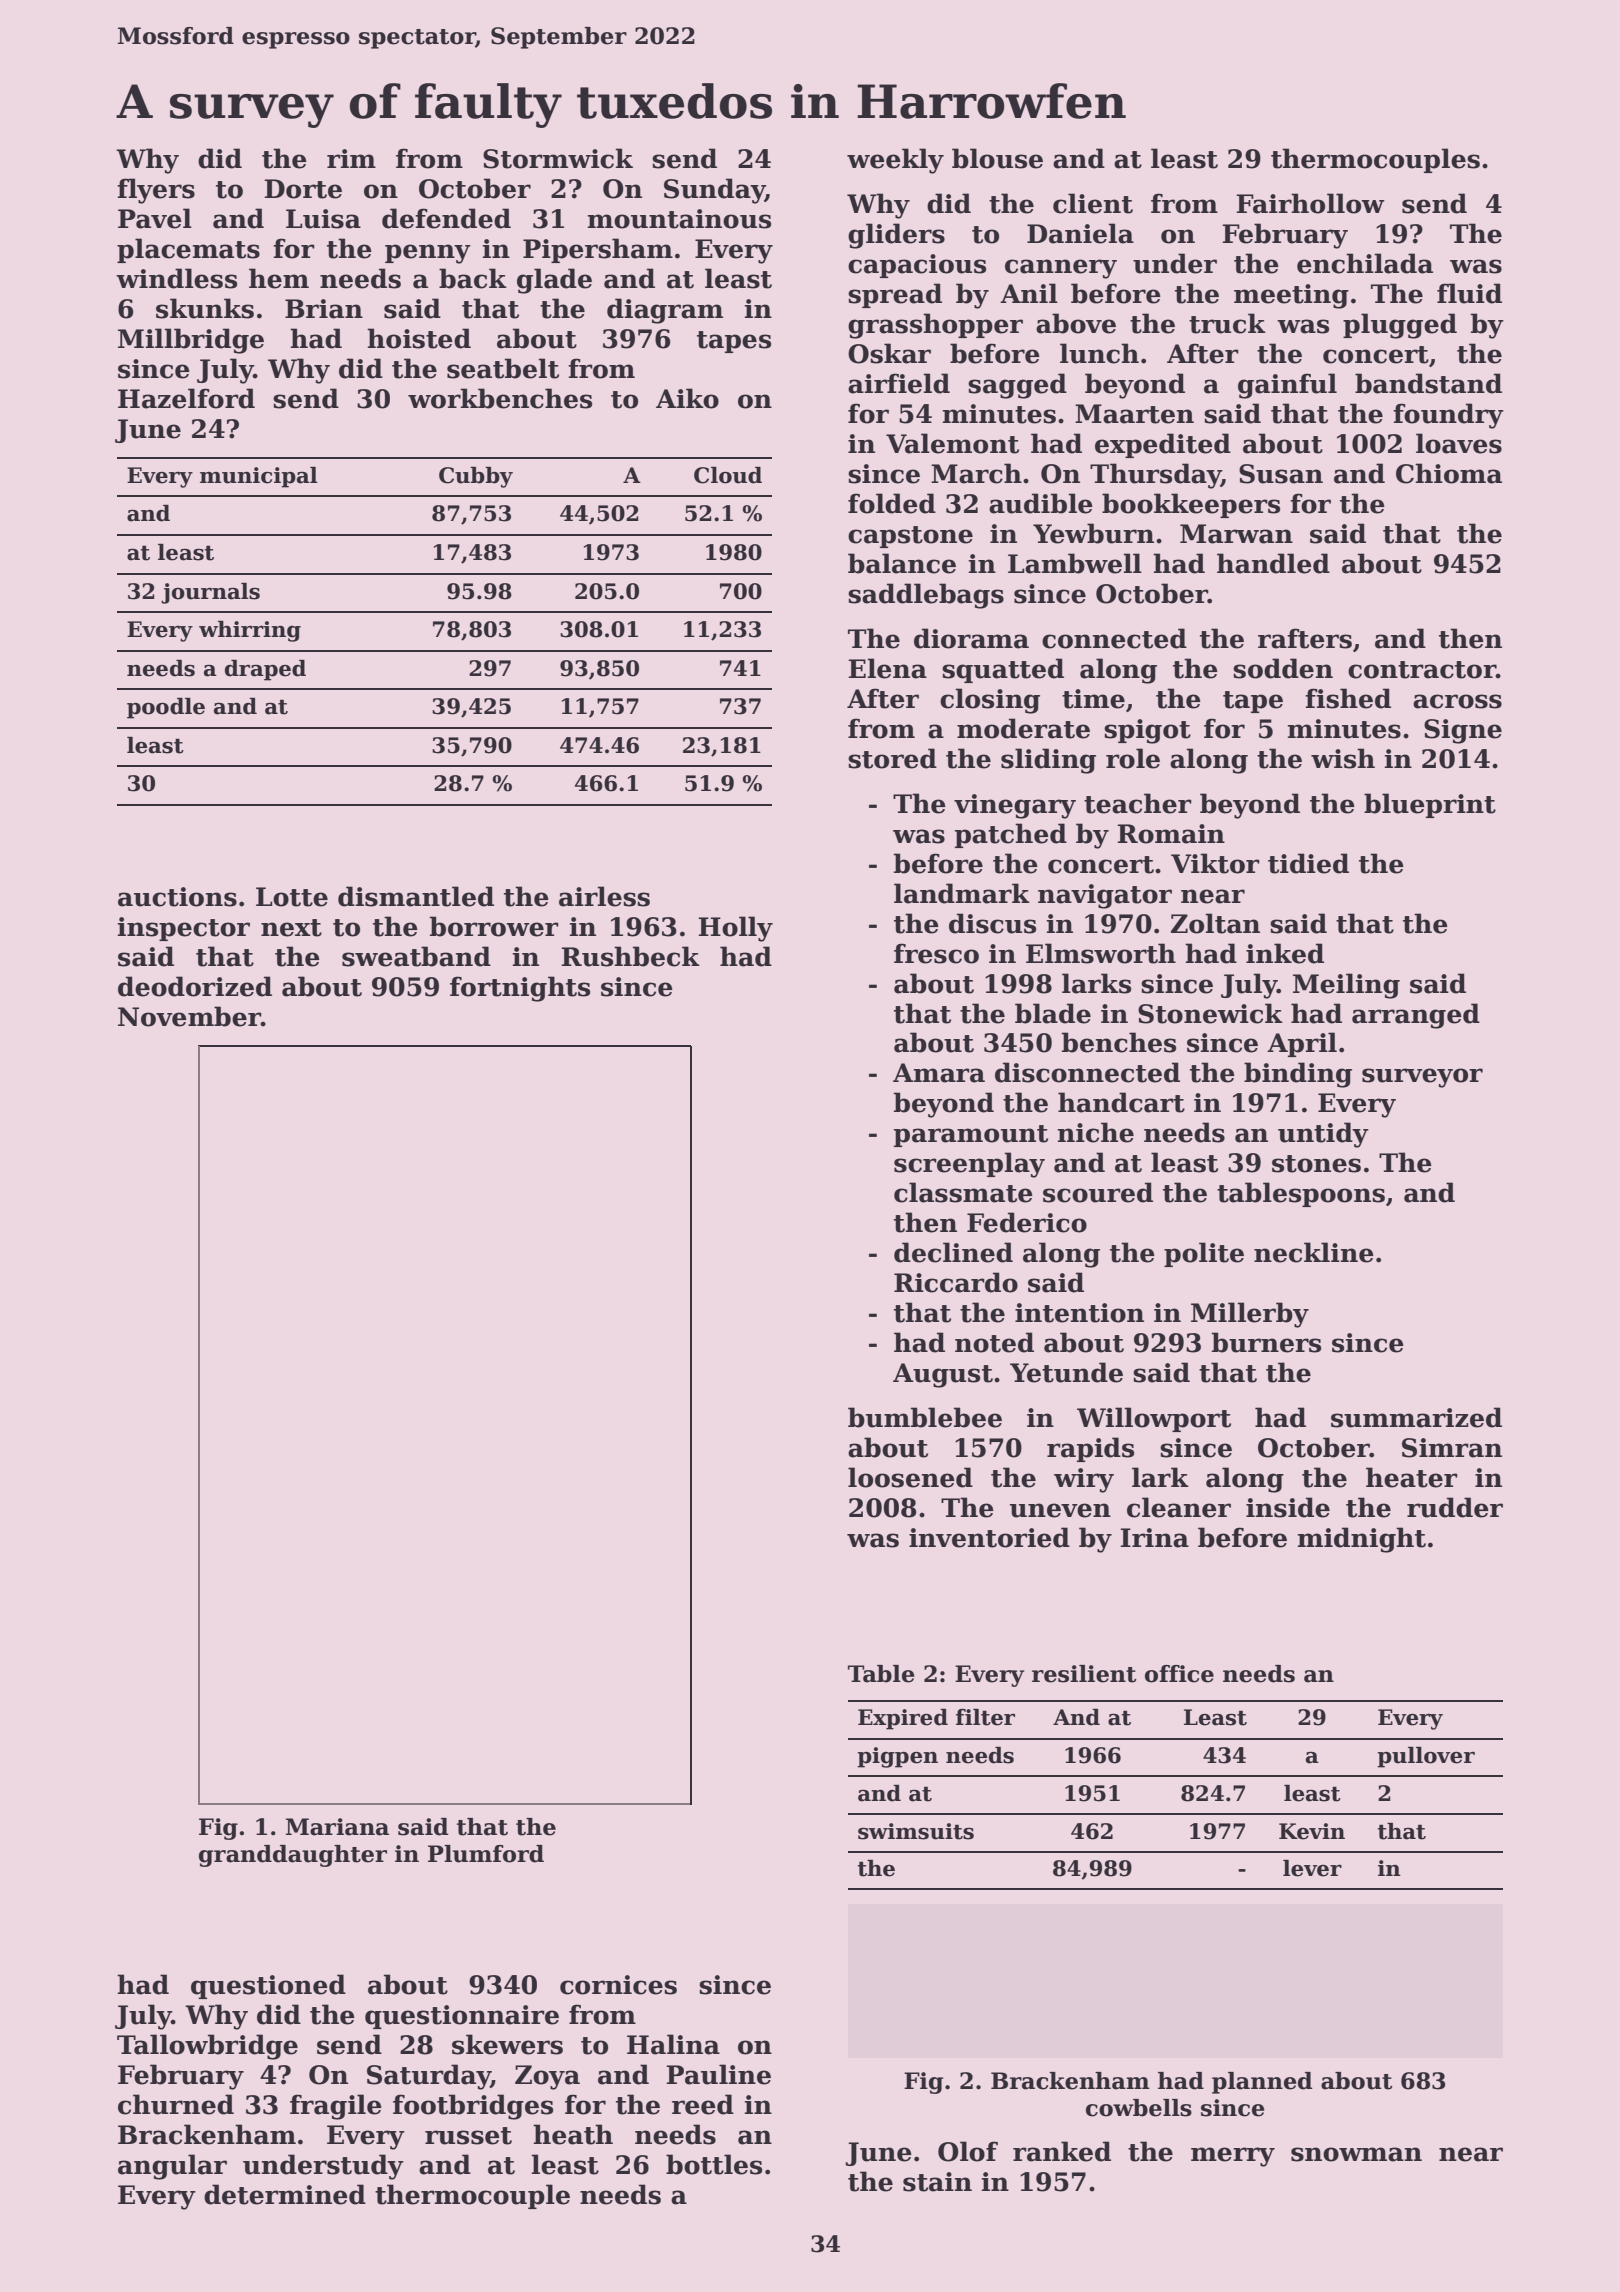 The image size is (1620, 2292). I want to click on blouse, so click(997, 158).
